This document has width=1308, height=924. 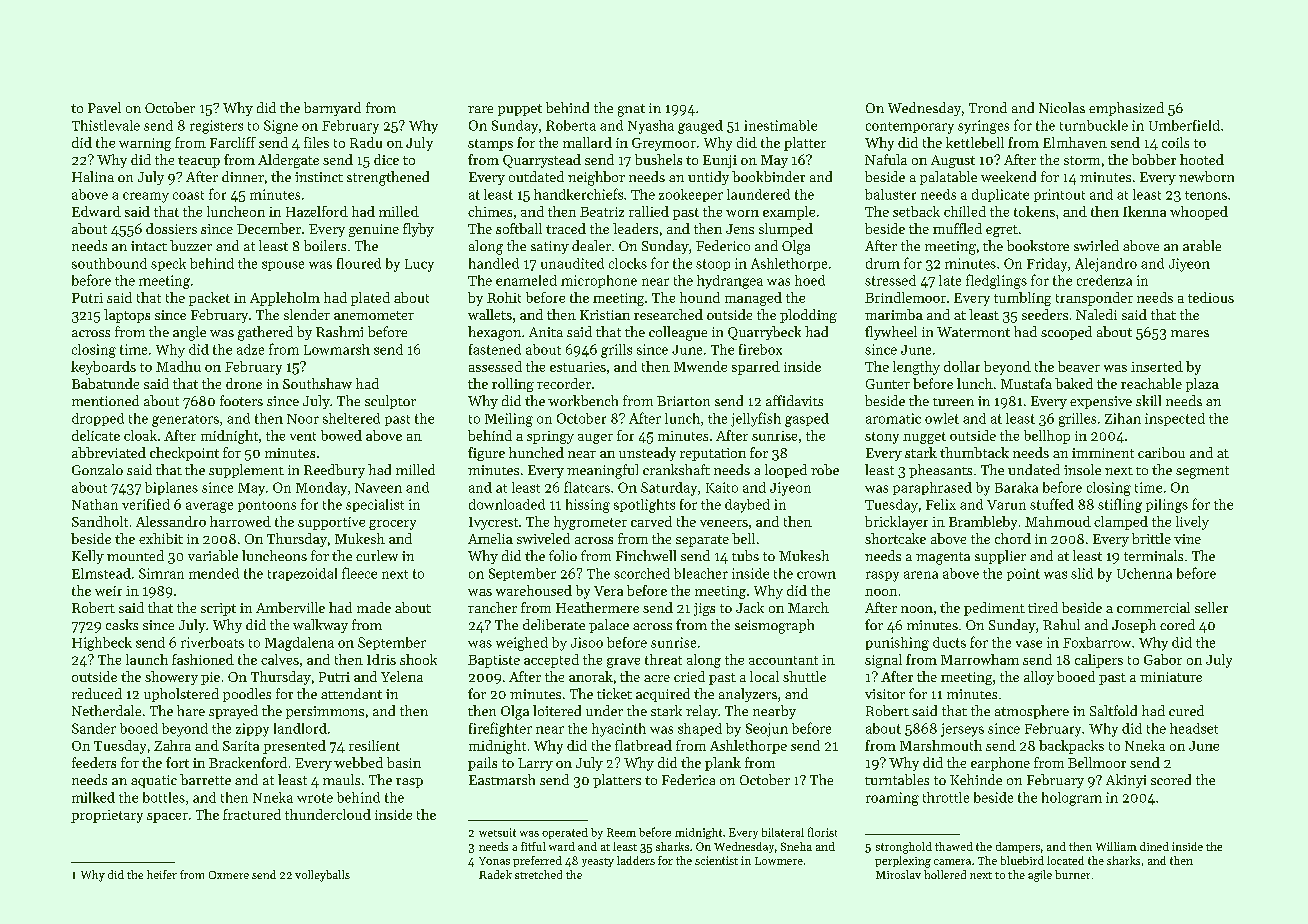 What do you see at coordinates (172, 745) in the document?
I see `Zahra` at bounding box center [172, 745].
